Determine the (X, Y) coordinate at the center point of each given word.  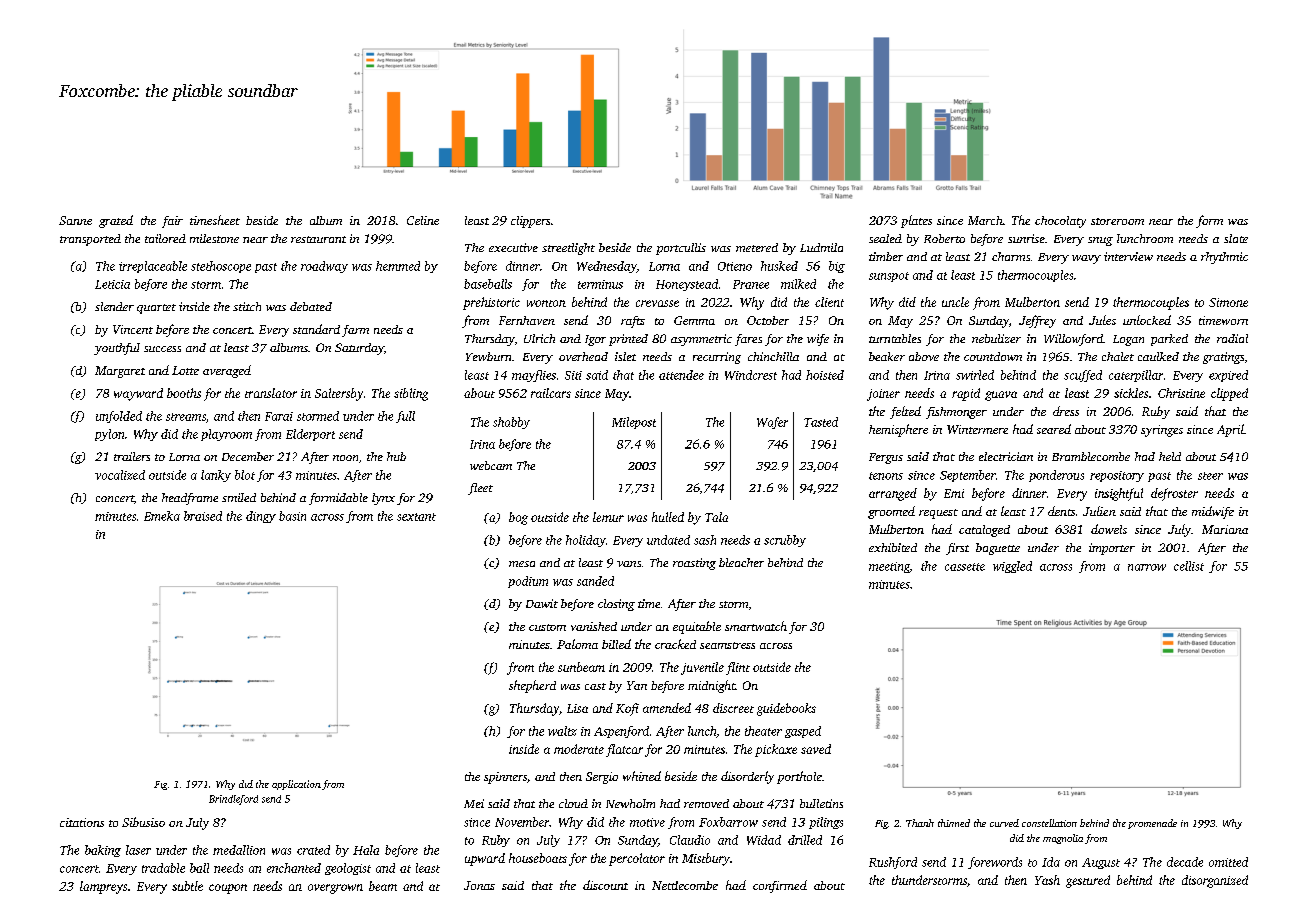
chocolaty (1060, 222)
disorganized (1215, 881)
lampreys (103, 887)
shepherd (532, 686)
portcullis (681, 249)
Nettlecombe (685, 885)
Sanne (75, 220)
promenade (1152, 824)
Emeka (162, 516)
